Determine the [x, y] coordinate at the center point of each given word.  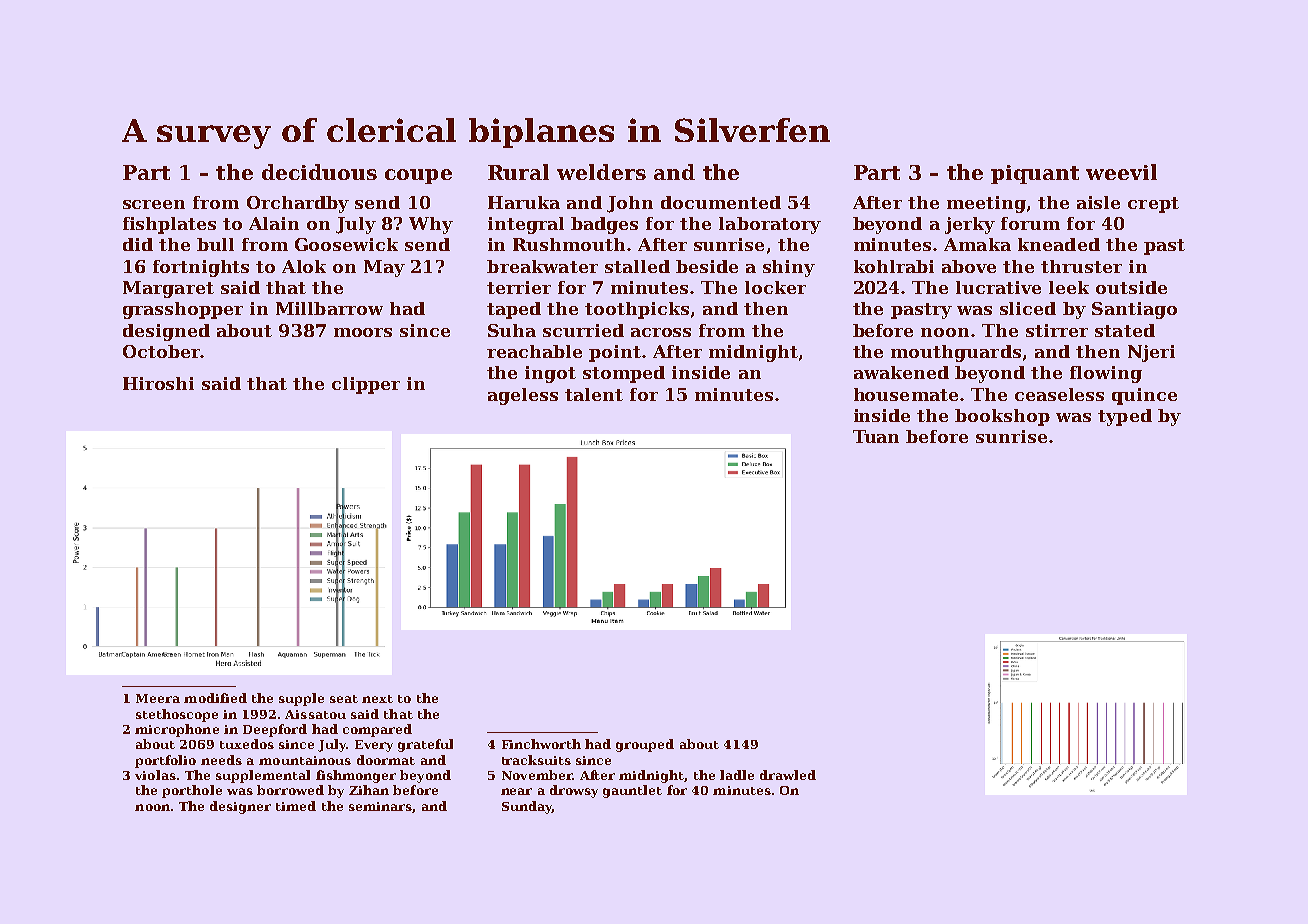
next [377, 699]
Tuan [876, 436]
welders [601, 172]
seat [344, 699]
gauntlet [632, 791]
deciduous [319, 172]
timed [296, 806]
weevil [1121, 172]
